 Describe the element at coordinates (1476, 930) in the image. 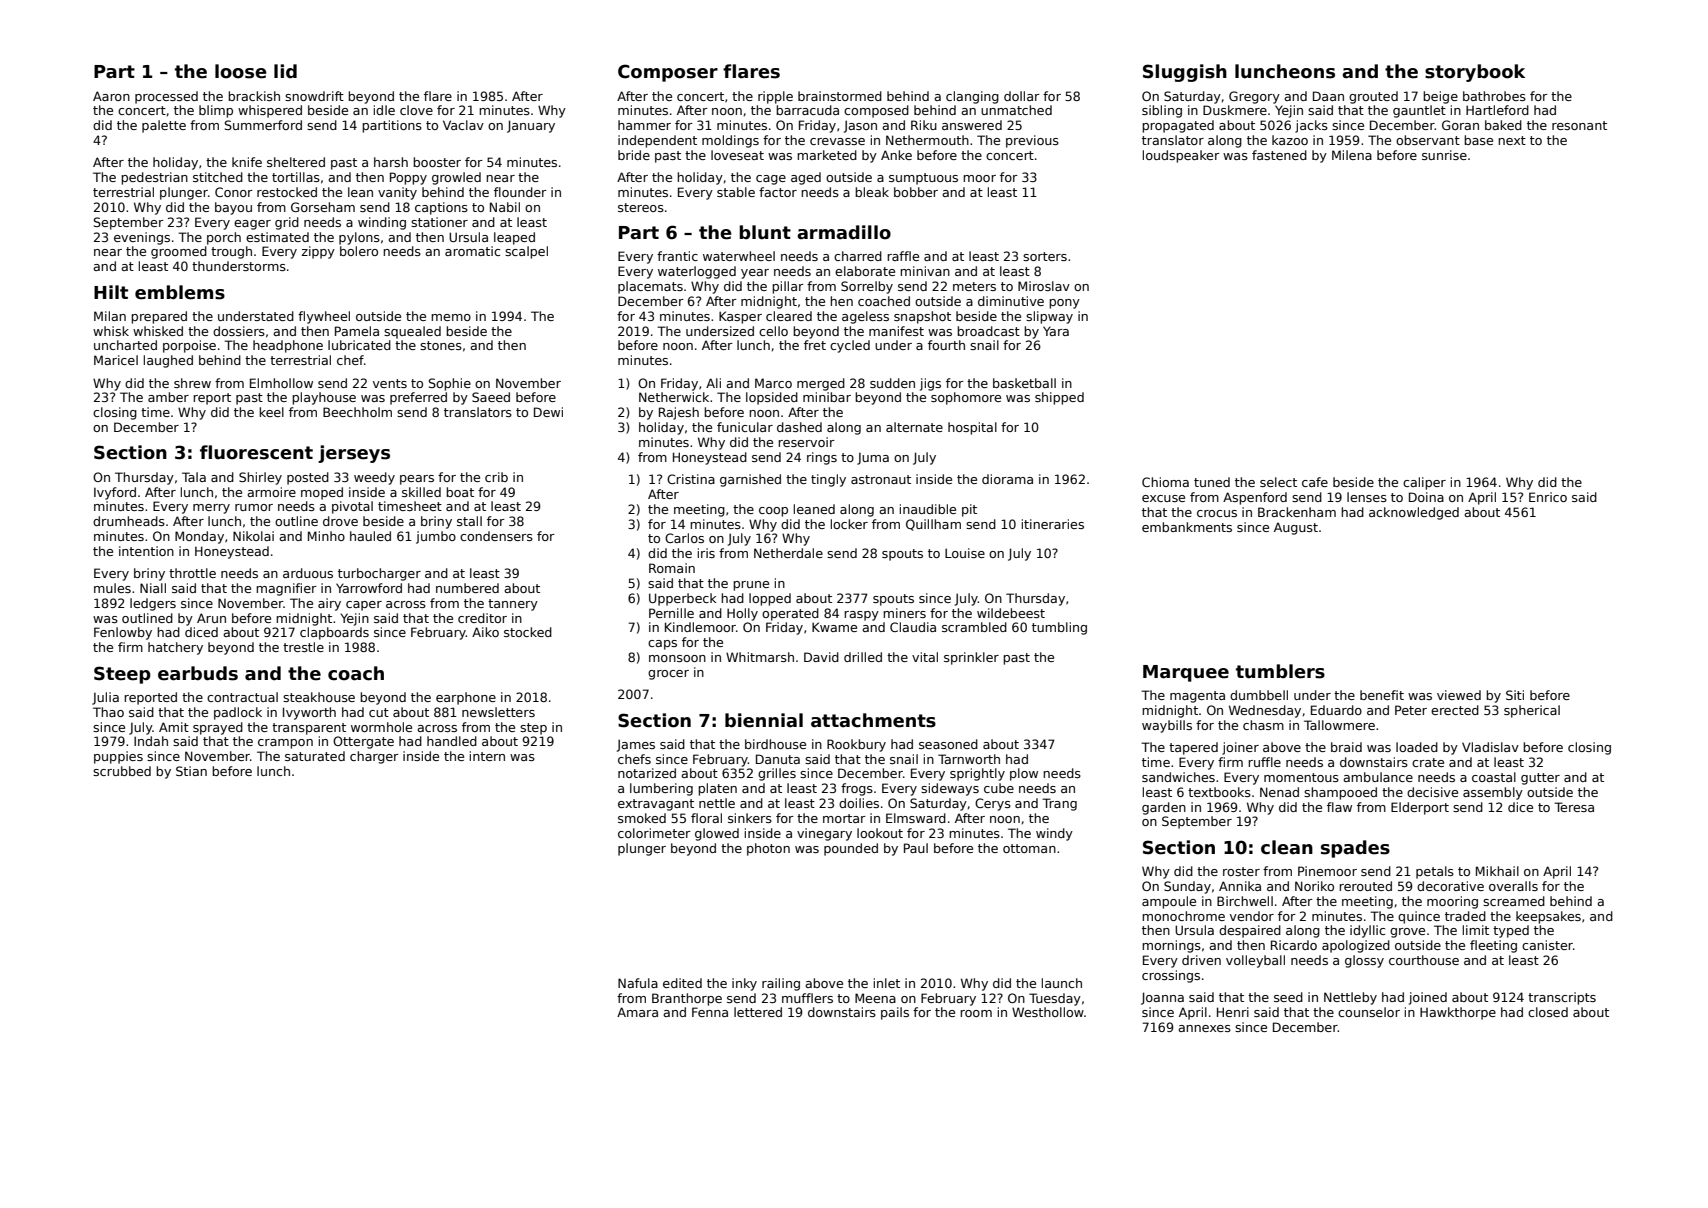

I see `limit` at that location.
